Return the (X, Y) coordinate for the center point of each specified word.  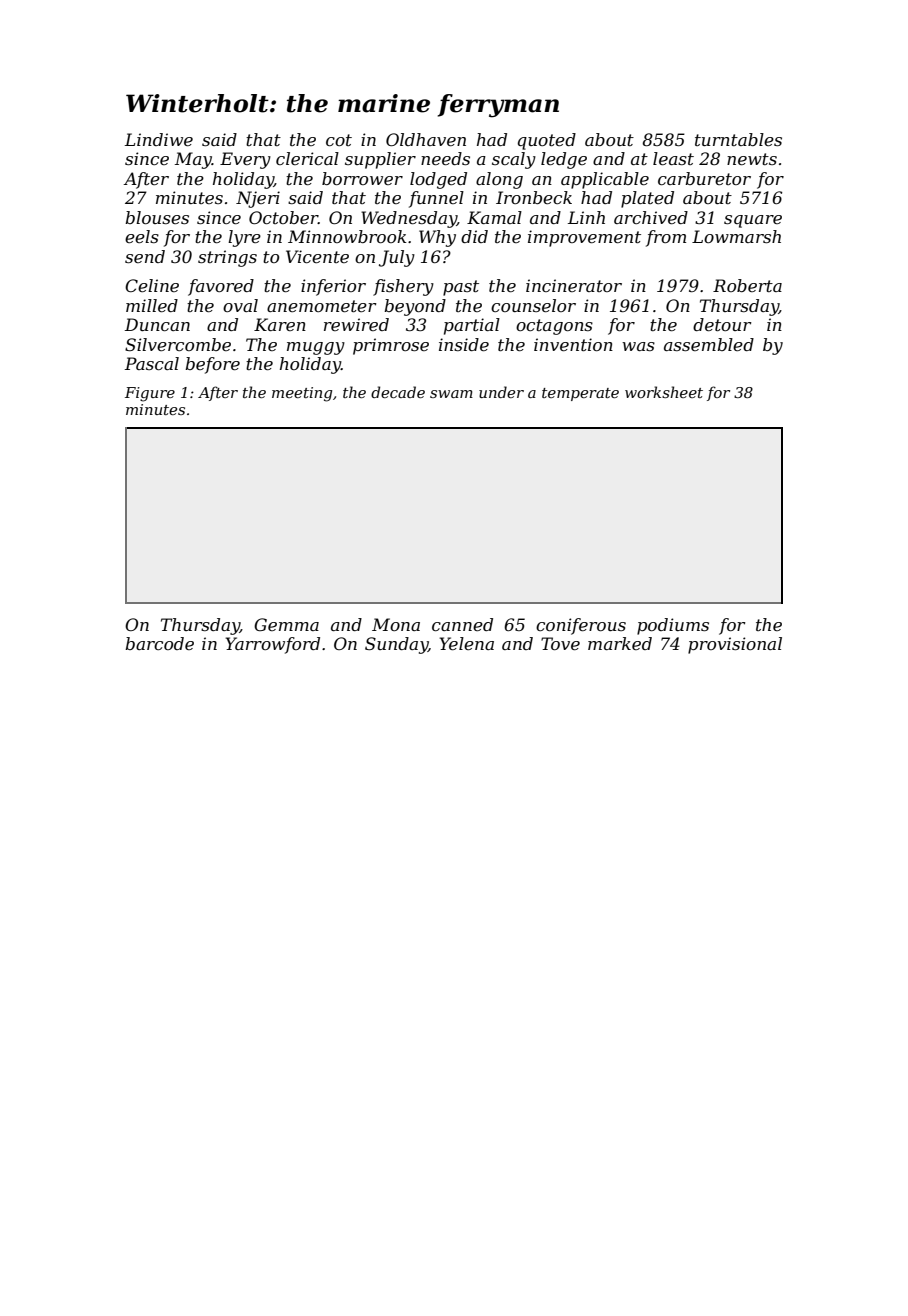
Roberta (747, 285)
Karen (280, 324)
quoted (547, 141)
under (501, 392)
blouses (157, 217)
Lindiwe (159, 139)
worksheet (664, 392)
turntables (738, 139)
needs (445, 158)
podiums (673, 626)
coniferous (581, 626)
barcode (159, 643)
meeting (302, 394)
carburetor (704, 178)
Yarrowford (272, 645)
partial (472, 326)
